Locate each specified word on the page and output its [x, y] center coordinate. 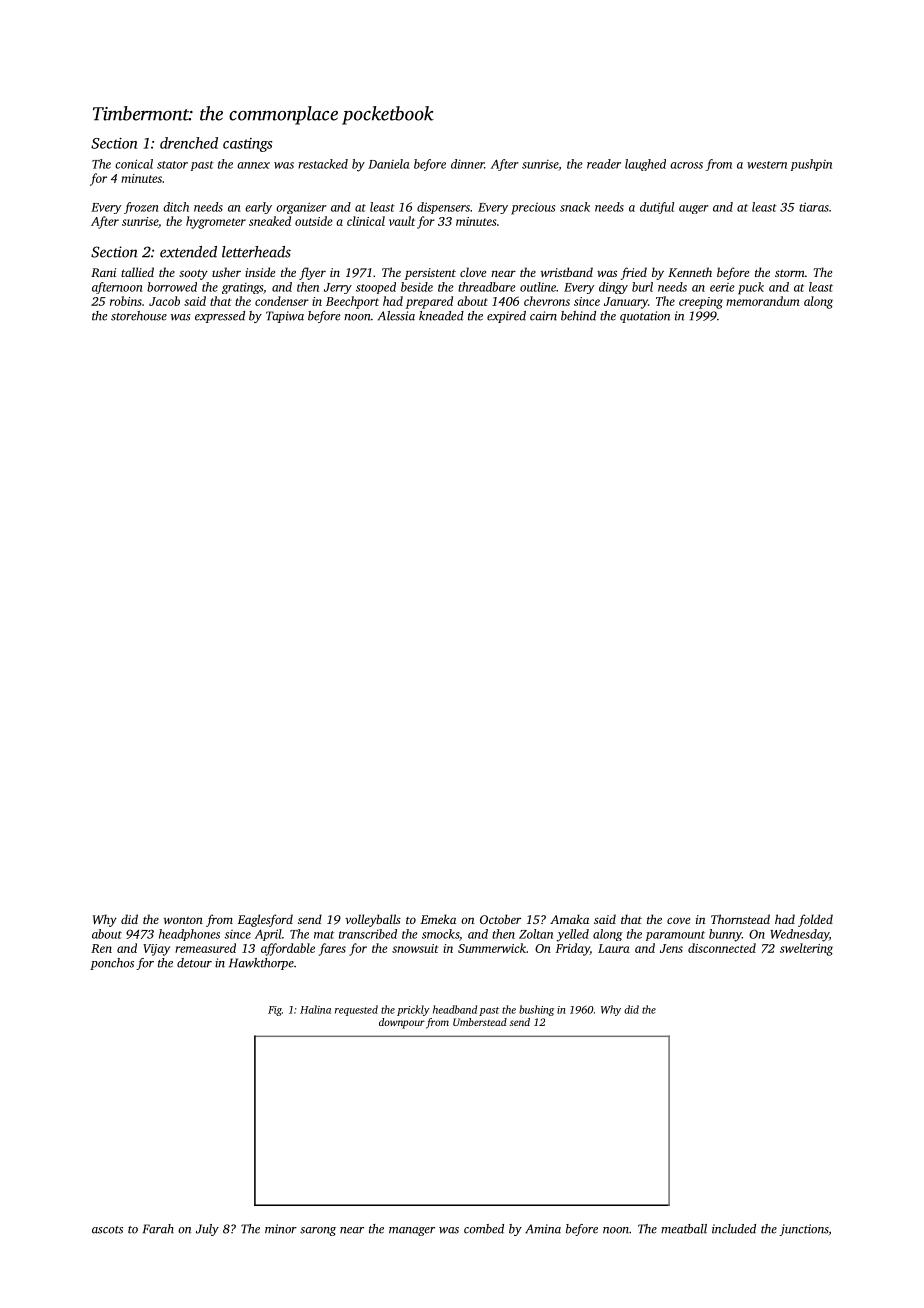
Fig [275, 1011]
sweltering [806, 949]
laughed [645, 165]
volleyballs [373, 920]
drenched [189, 143]
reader [604, 164]
